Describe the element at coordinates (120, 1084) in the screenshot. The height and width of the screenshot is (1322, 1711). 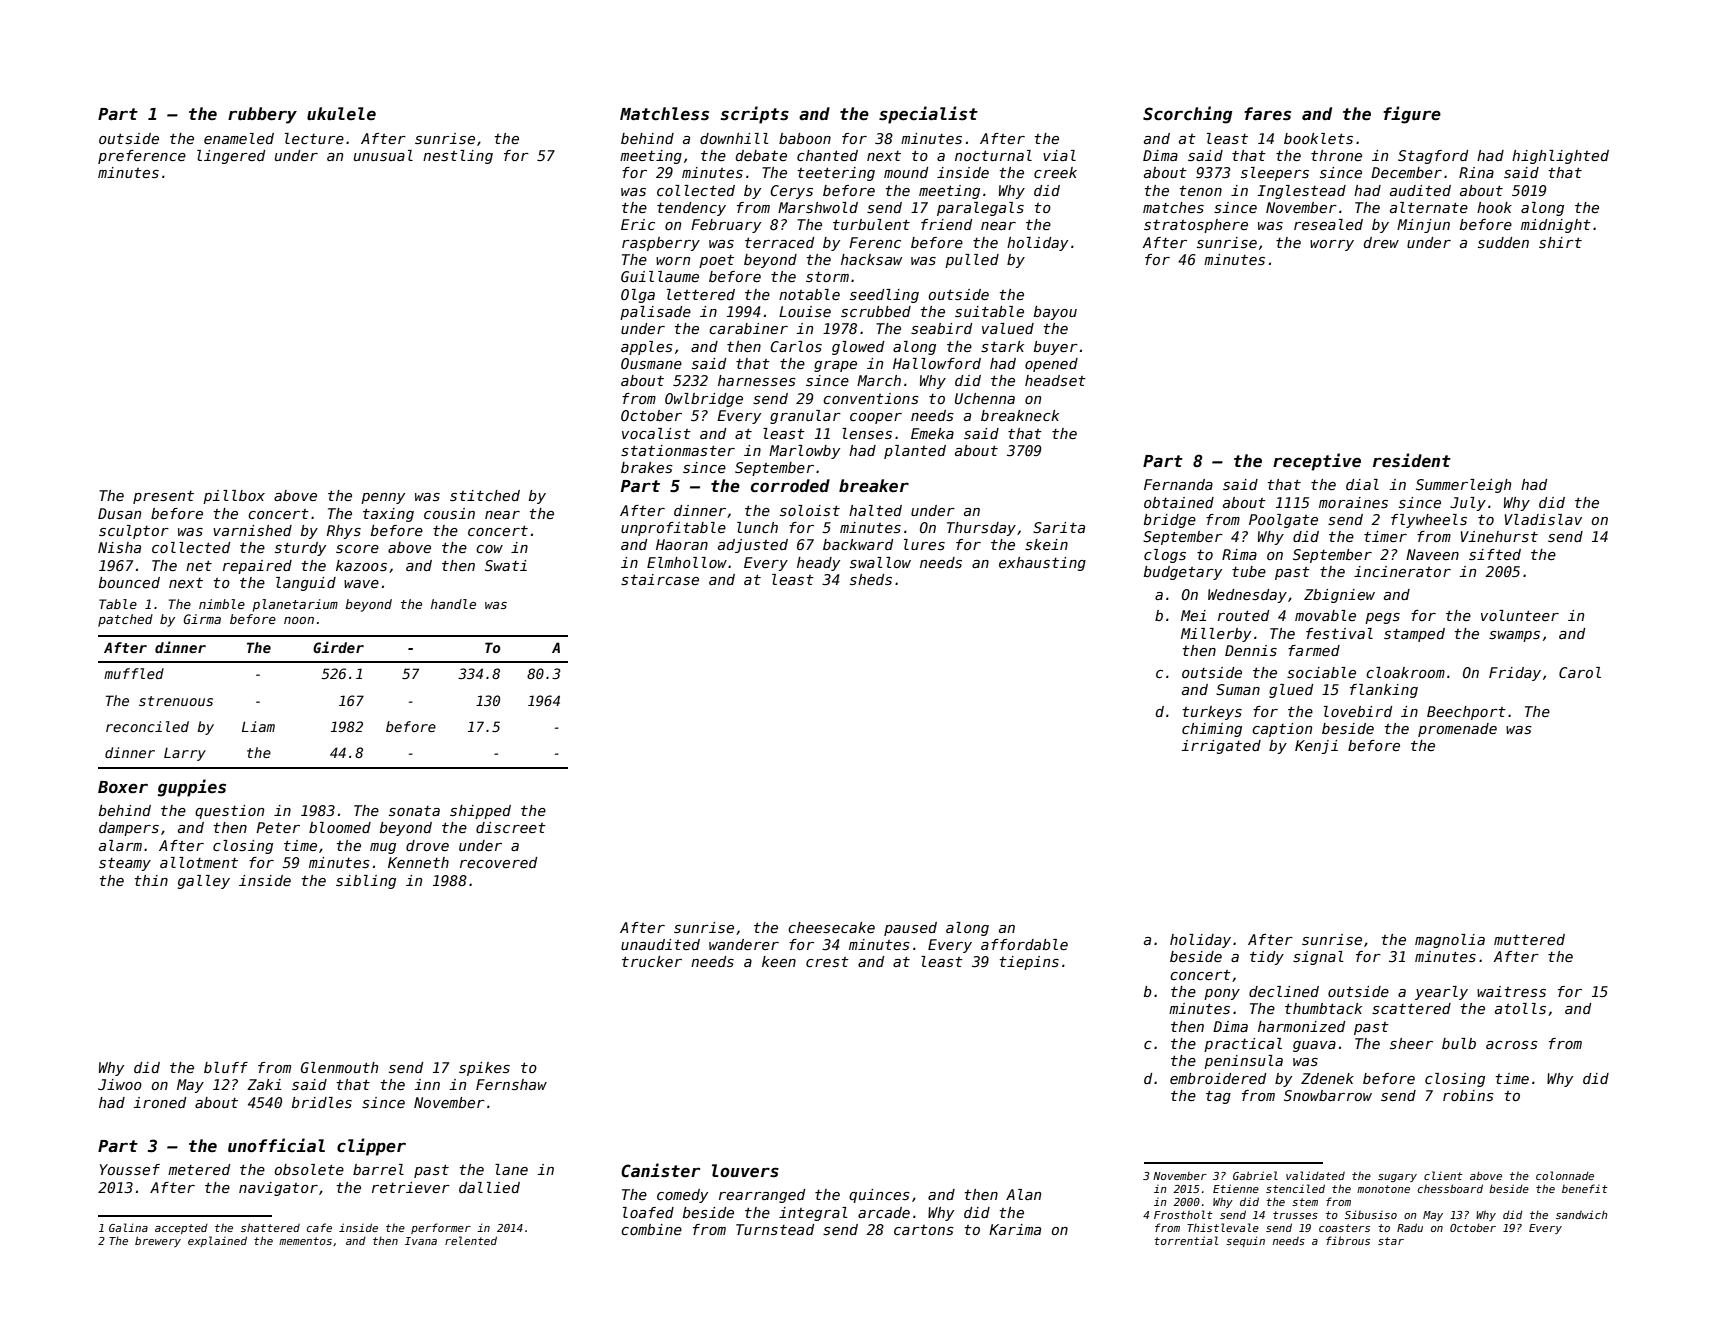
I see `Jiwoo` at that location.
